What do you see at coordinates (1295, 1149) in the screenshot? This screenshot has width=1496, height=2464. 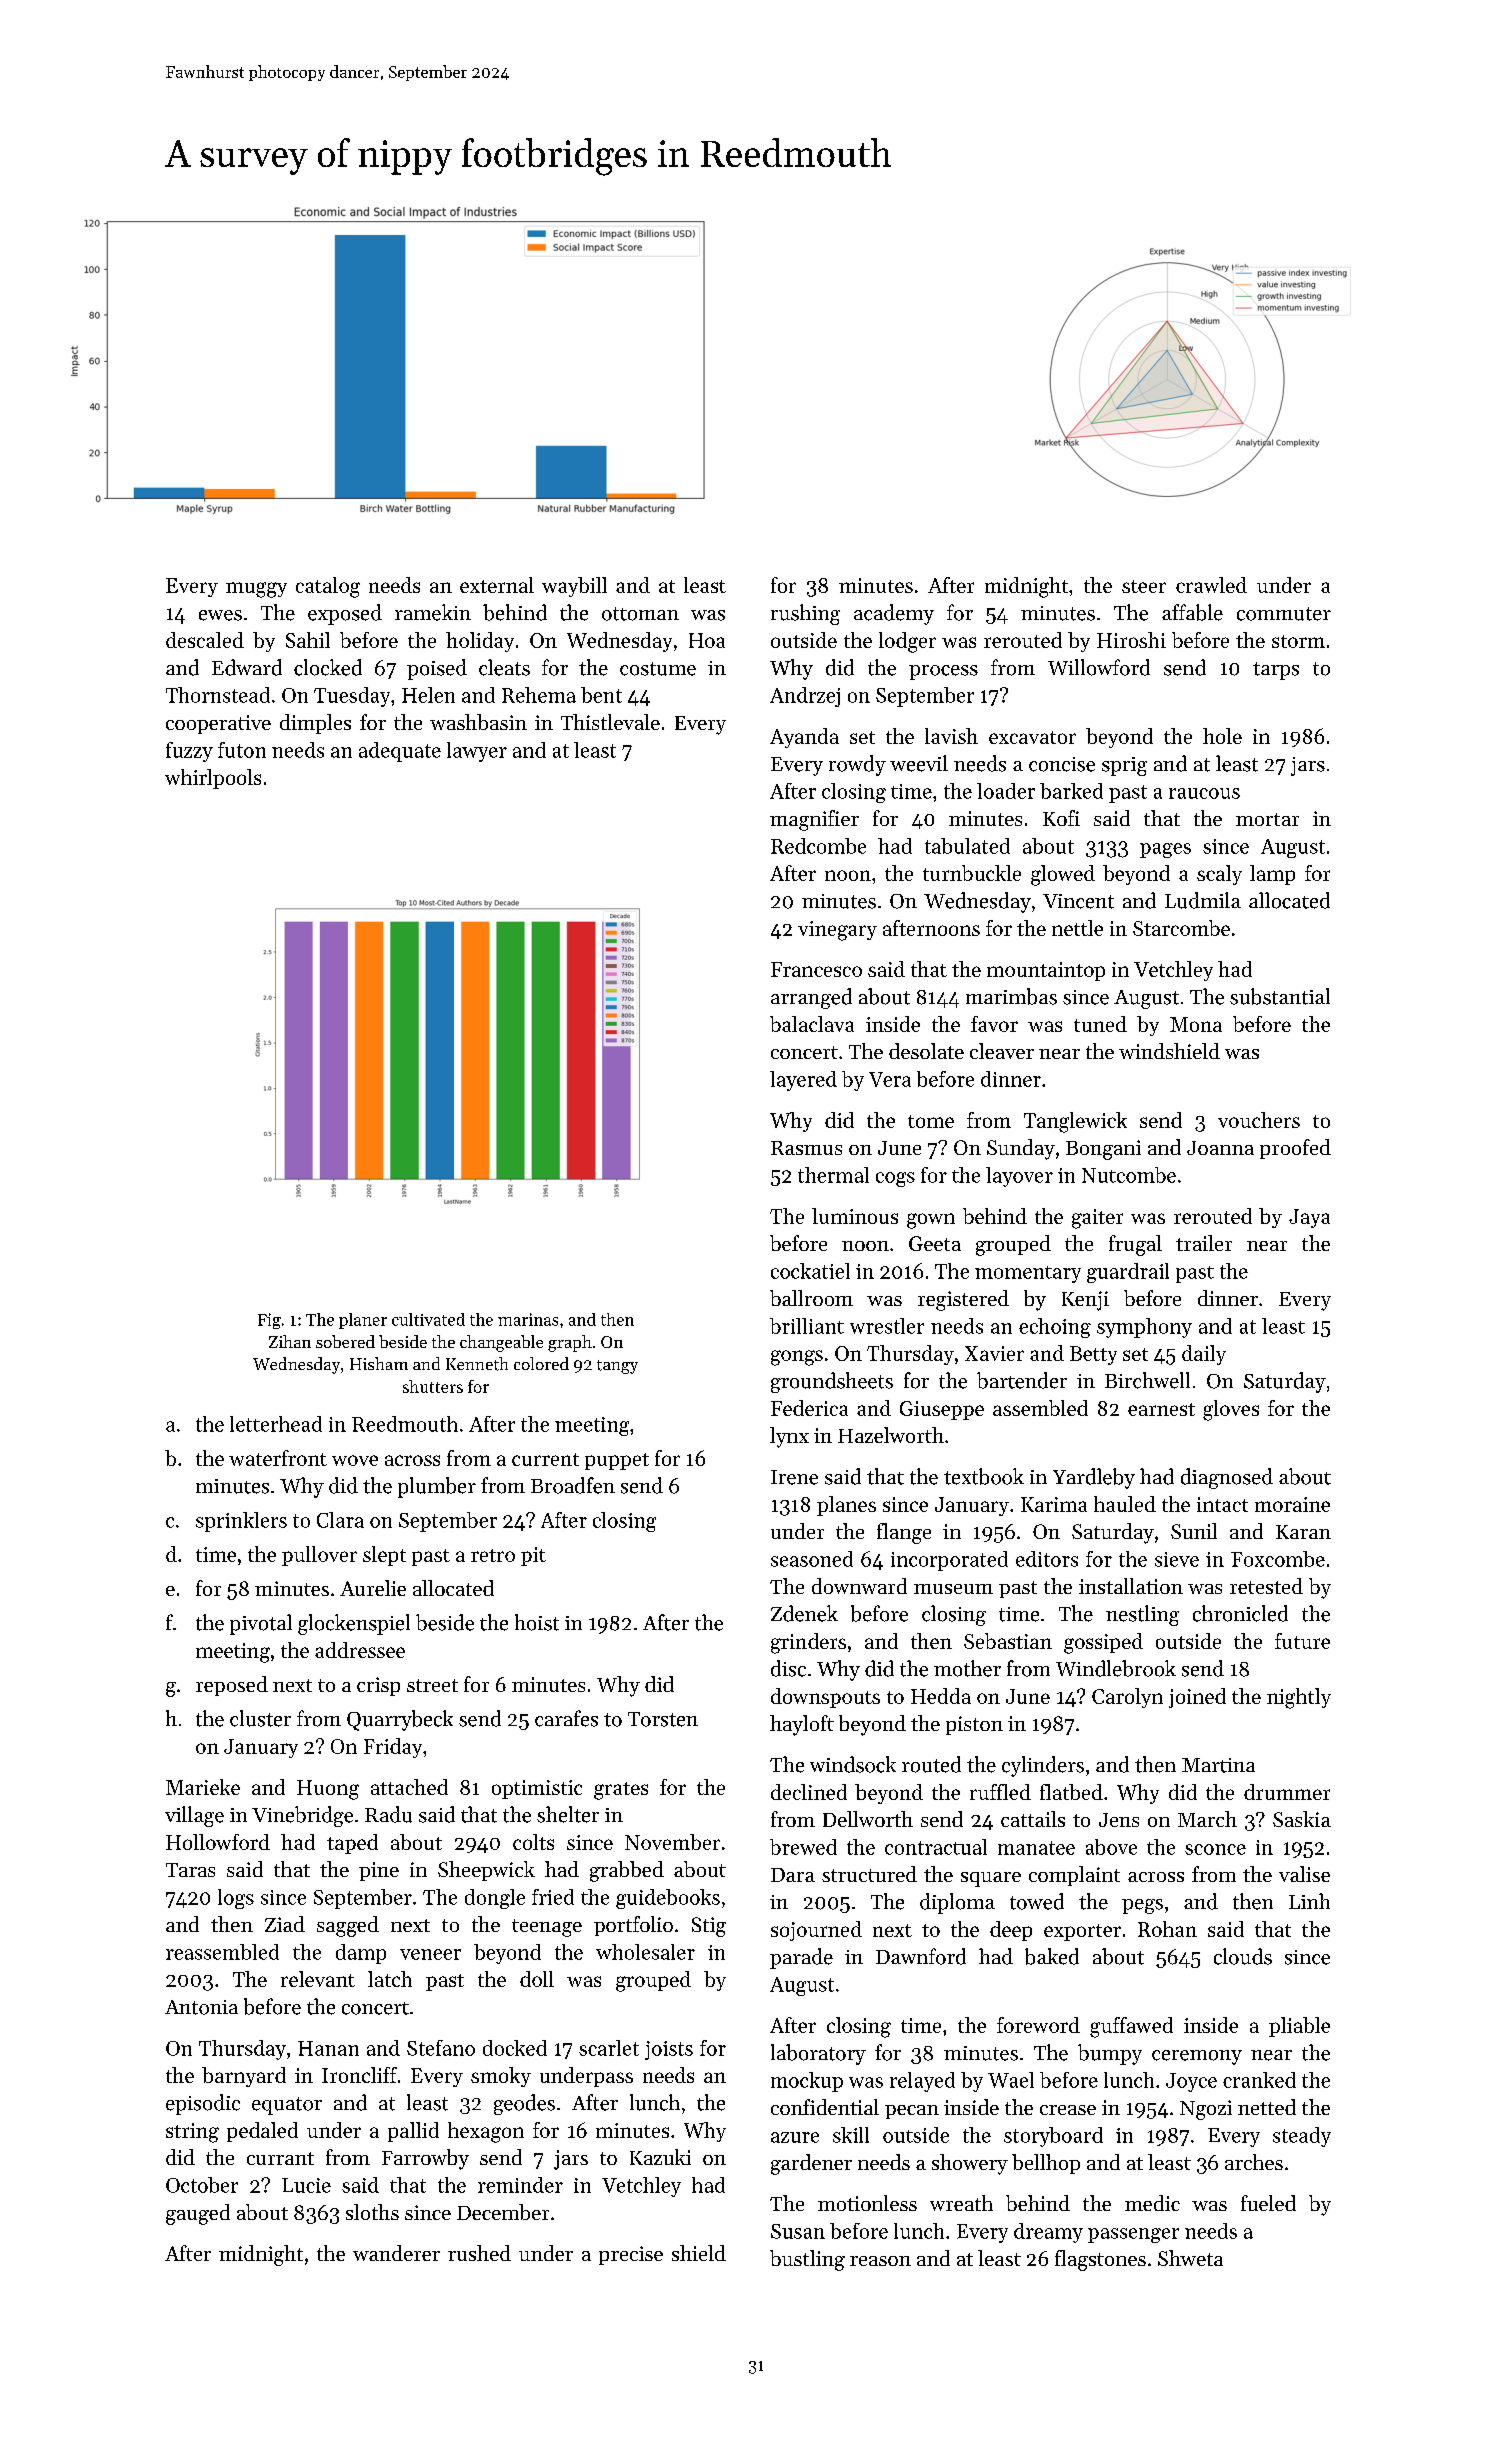 I see `proofed` at bounding box center [1295, 1149].
